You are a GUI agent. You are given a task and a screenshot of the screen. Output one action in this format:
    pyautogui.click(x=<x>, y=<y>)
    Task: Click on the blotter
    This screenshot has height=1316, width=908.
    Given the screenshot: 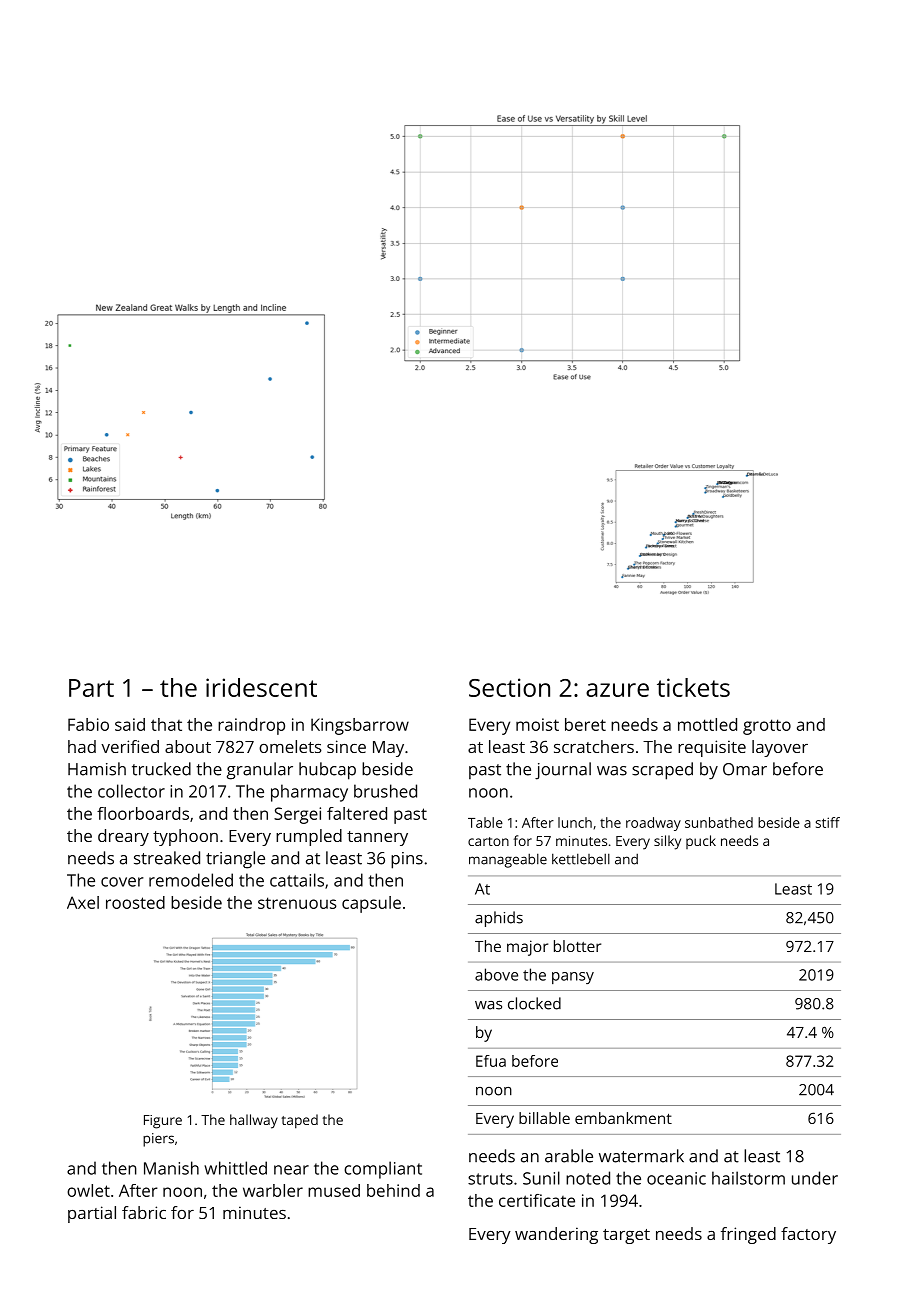 What is the action you would take?
    pyautogui.click(x=577, y=946)
